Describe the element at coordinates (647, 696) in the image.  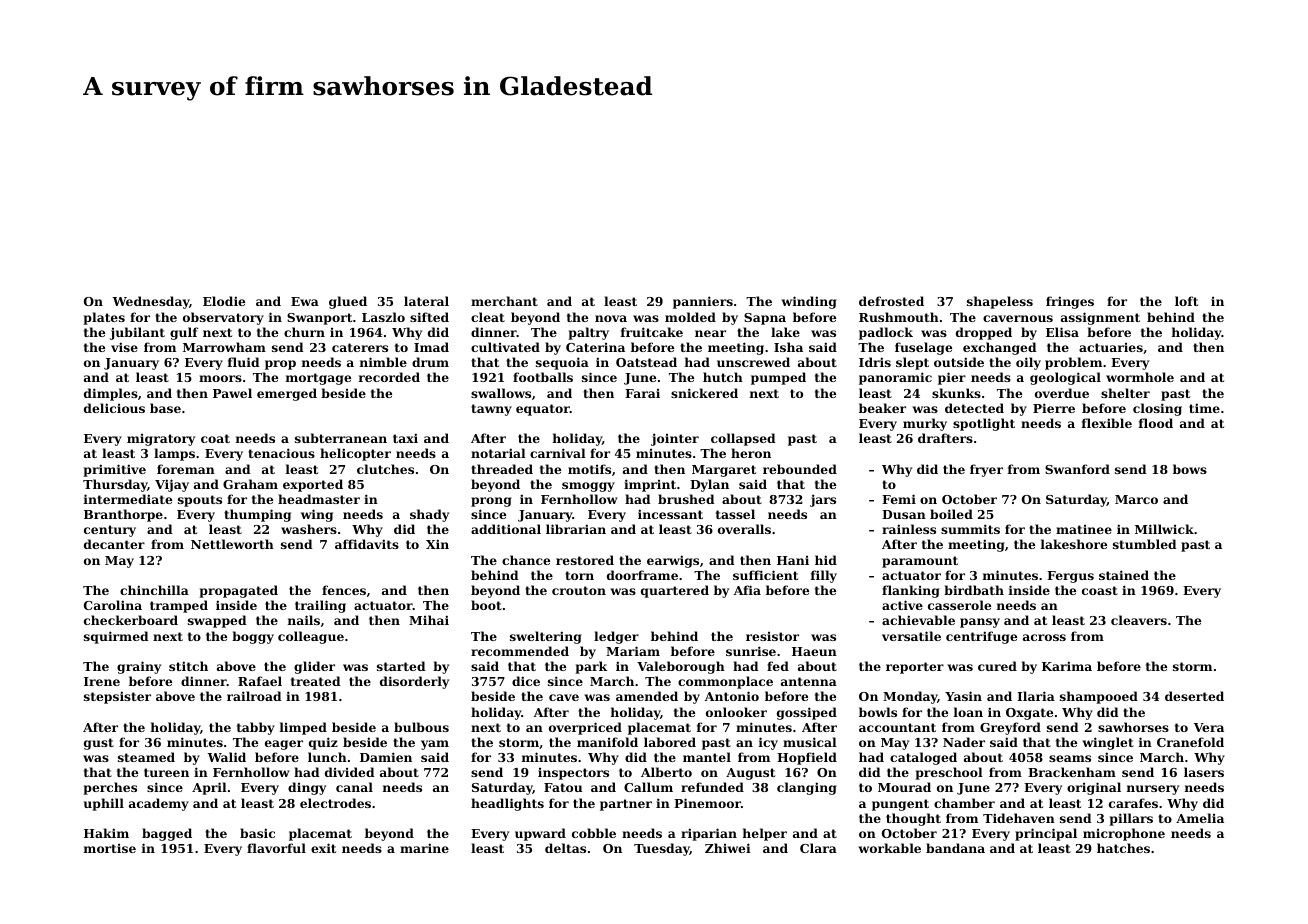
I see `amended` at that location.
